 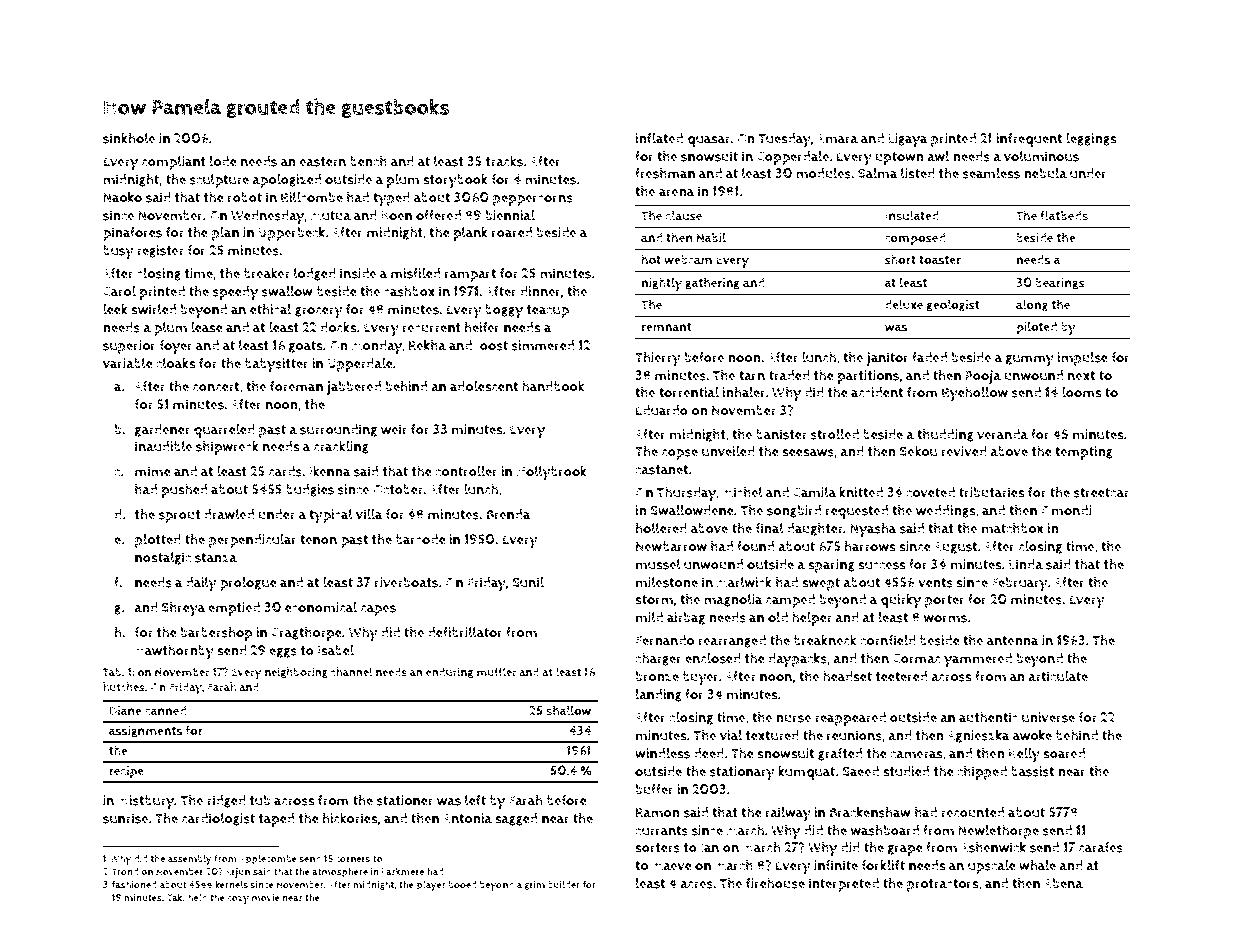 What do you see at coordinates (671, 546) in the screenshot?
I see `Newbarrow` at bounding box center [671, 546].
